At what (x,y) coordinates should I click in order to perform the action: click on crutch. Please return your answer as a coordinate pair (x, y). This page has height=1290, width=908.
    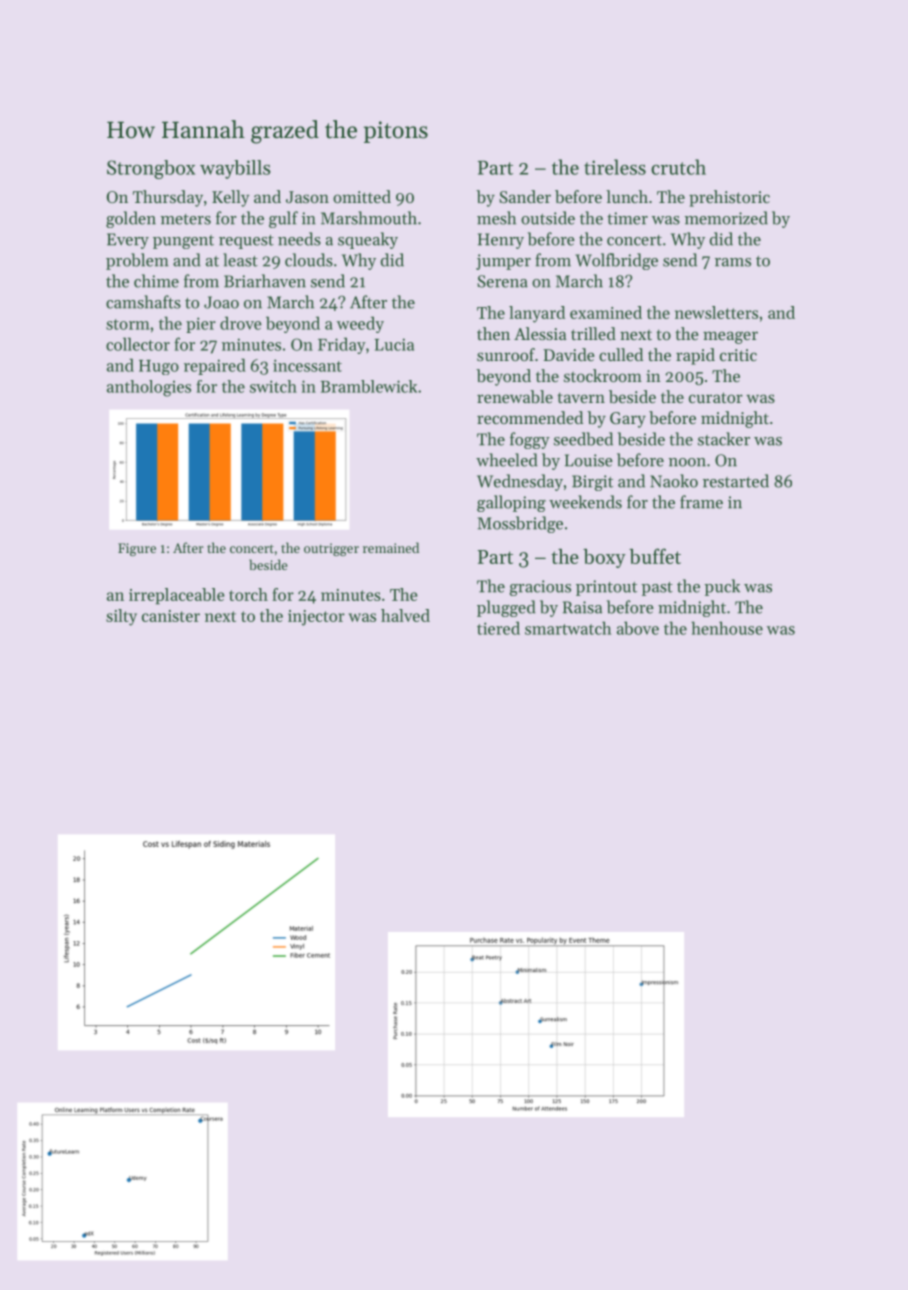
    Looking at the image, I should click on (678, 167).
